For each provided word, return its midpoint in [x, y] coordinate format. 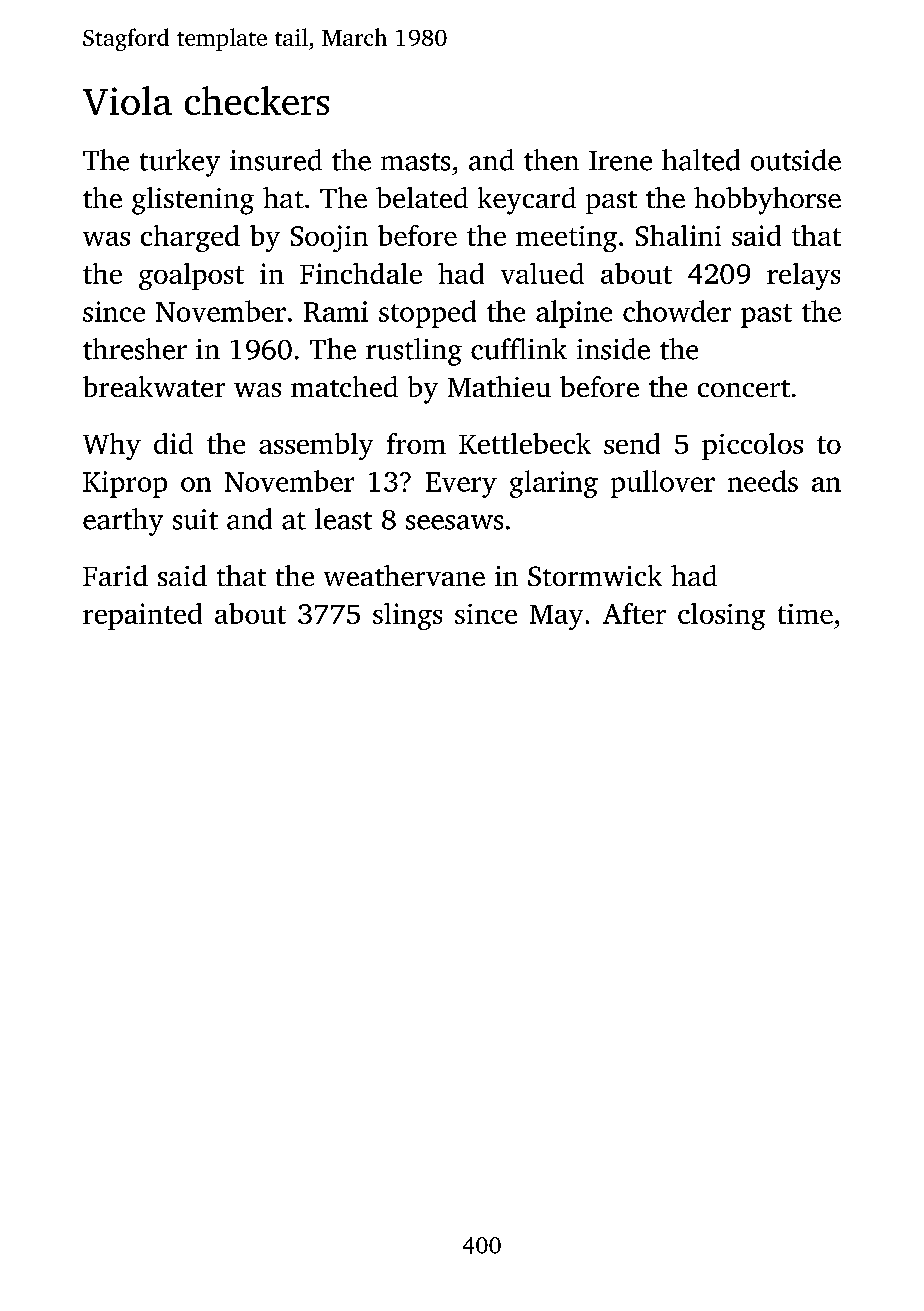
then [551, 160]
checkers [257, 100]
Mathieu [499, 386]
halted [701, 160]
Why [112, 446]
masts [415, 162]
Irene [620, 161]
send [632, 443]
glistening [193, 201]
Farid [115, 575]
